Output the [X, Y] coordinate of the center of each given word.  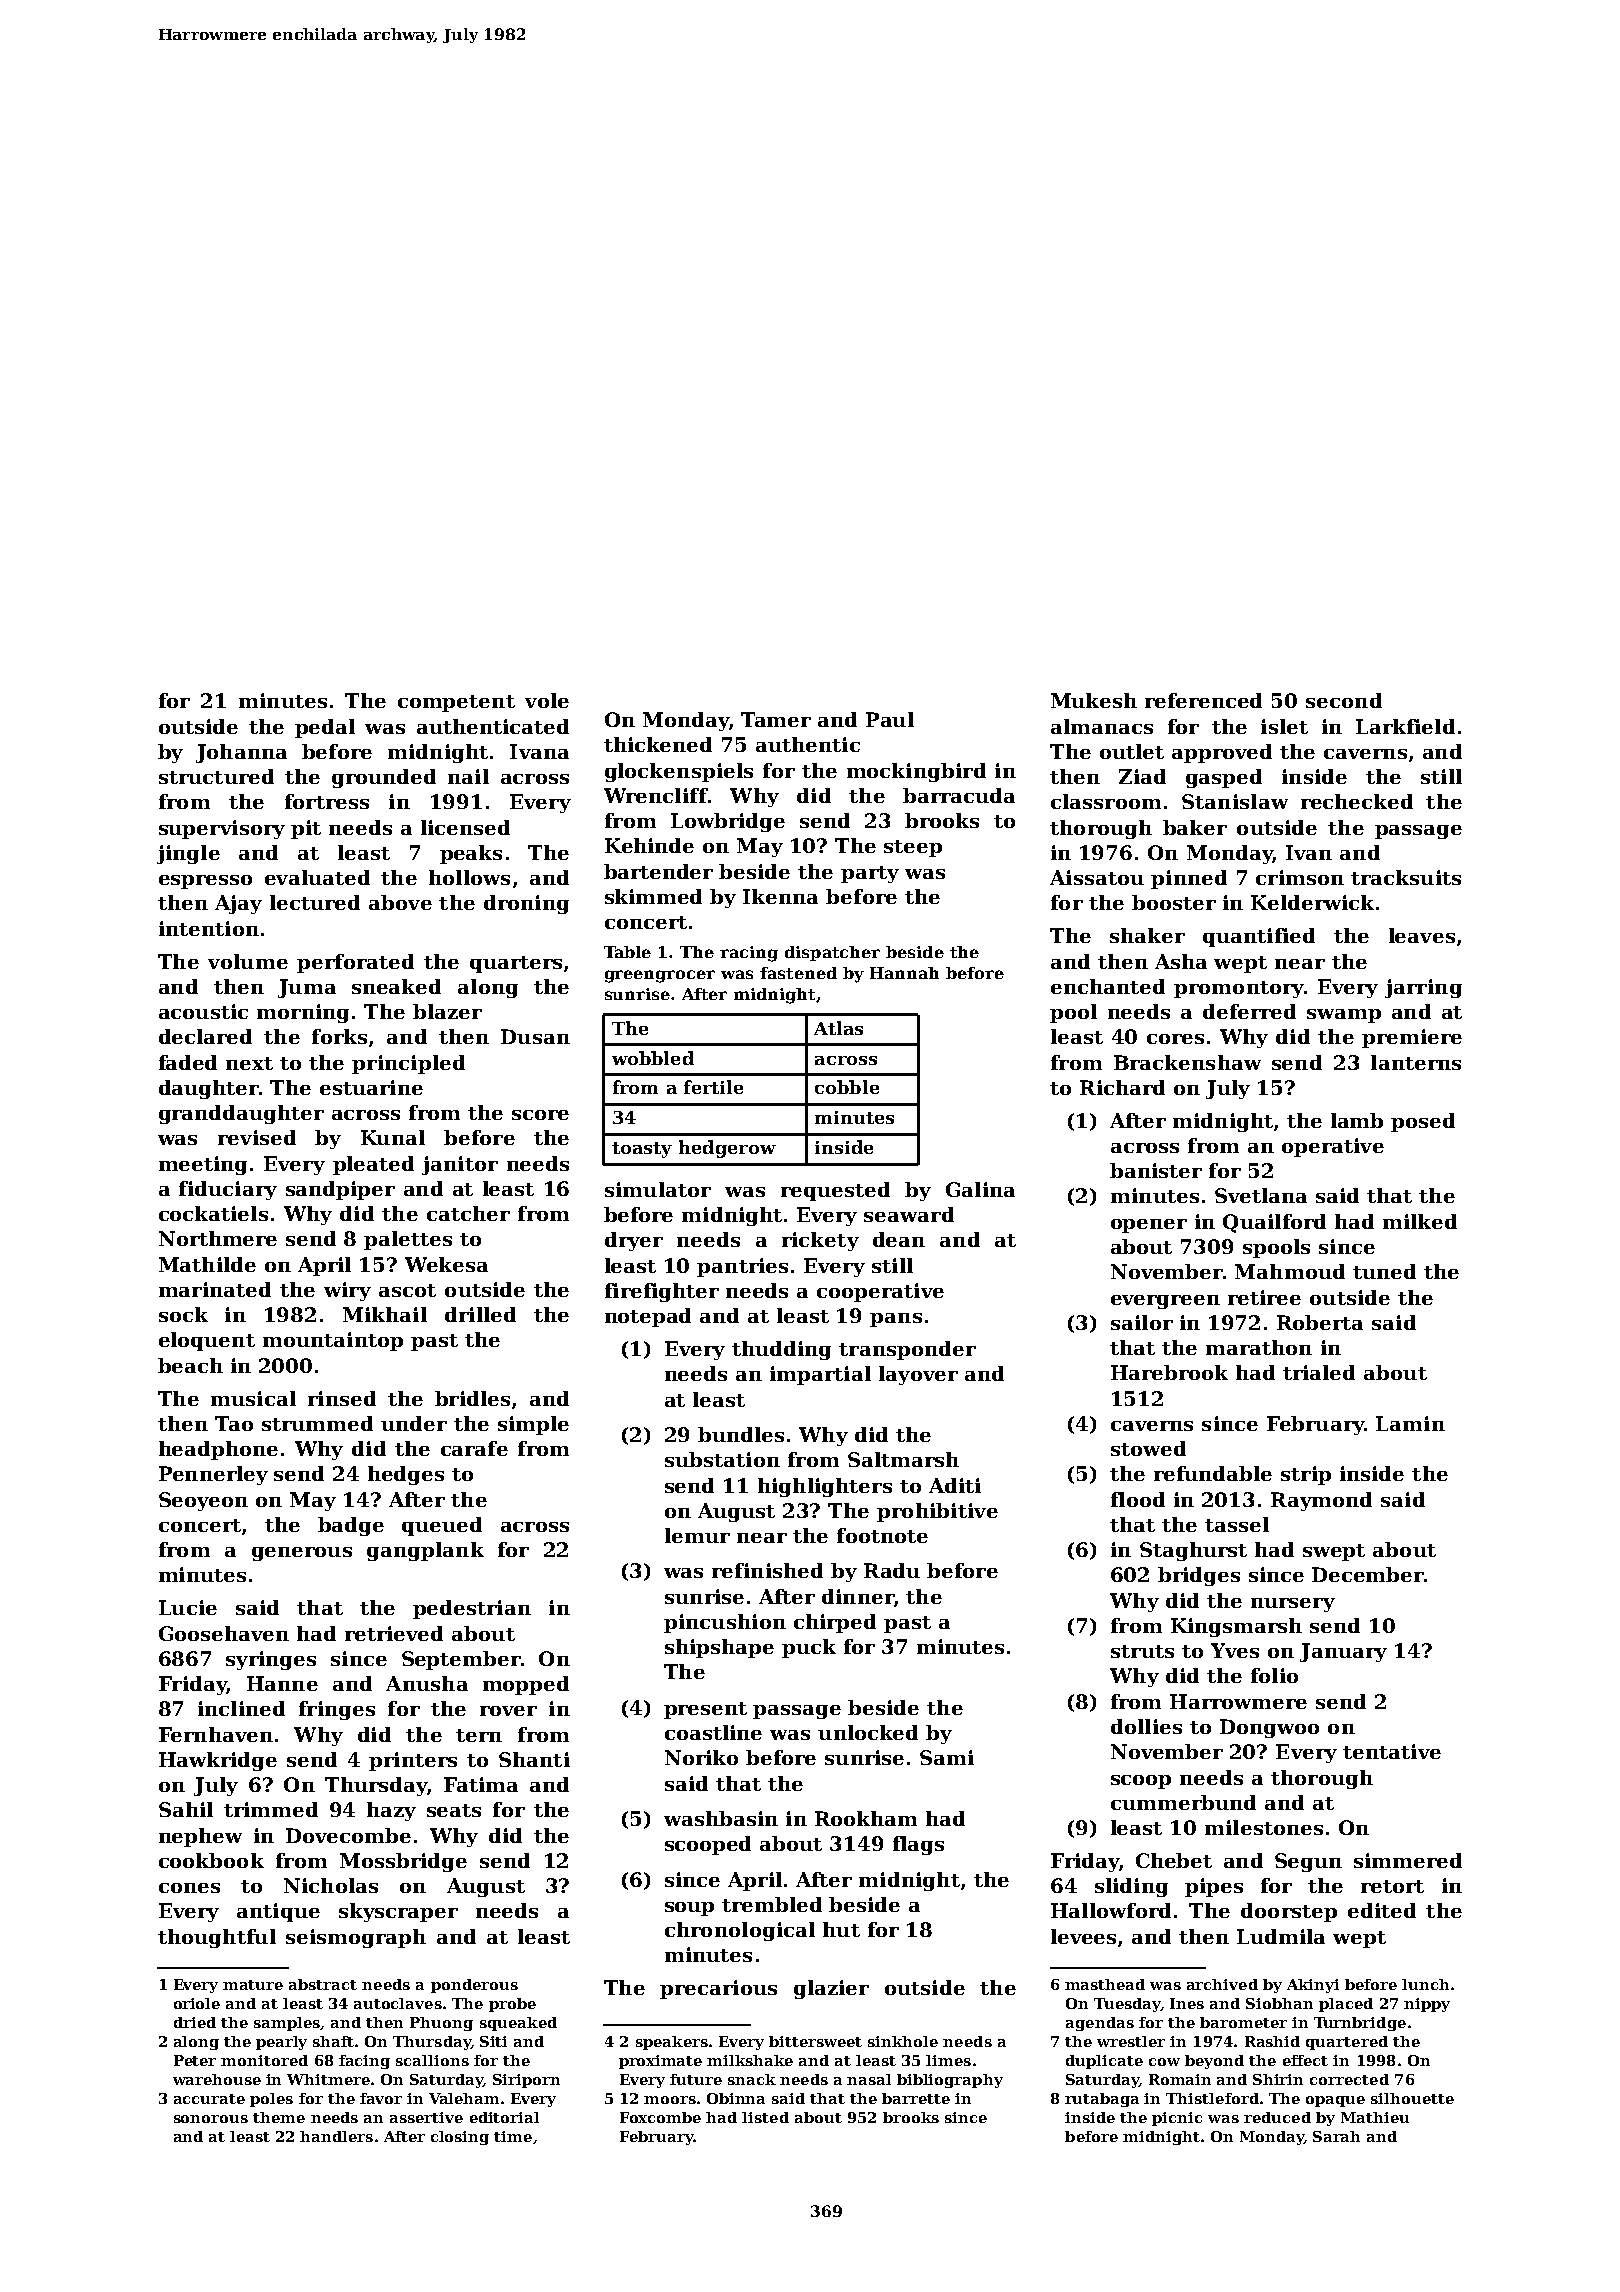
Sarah [1336, 2136]
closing [460, 2138]
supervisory [222, 829]
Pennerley [213, 1475]
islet [1284, 726]
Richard [1122, 1087]
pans [896, 1320]
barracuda [959, 795]
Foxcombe [660, 2117]
